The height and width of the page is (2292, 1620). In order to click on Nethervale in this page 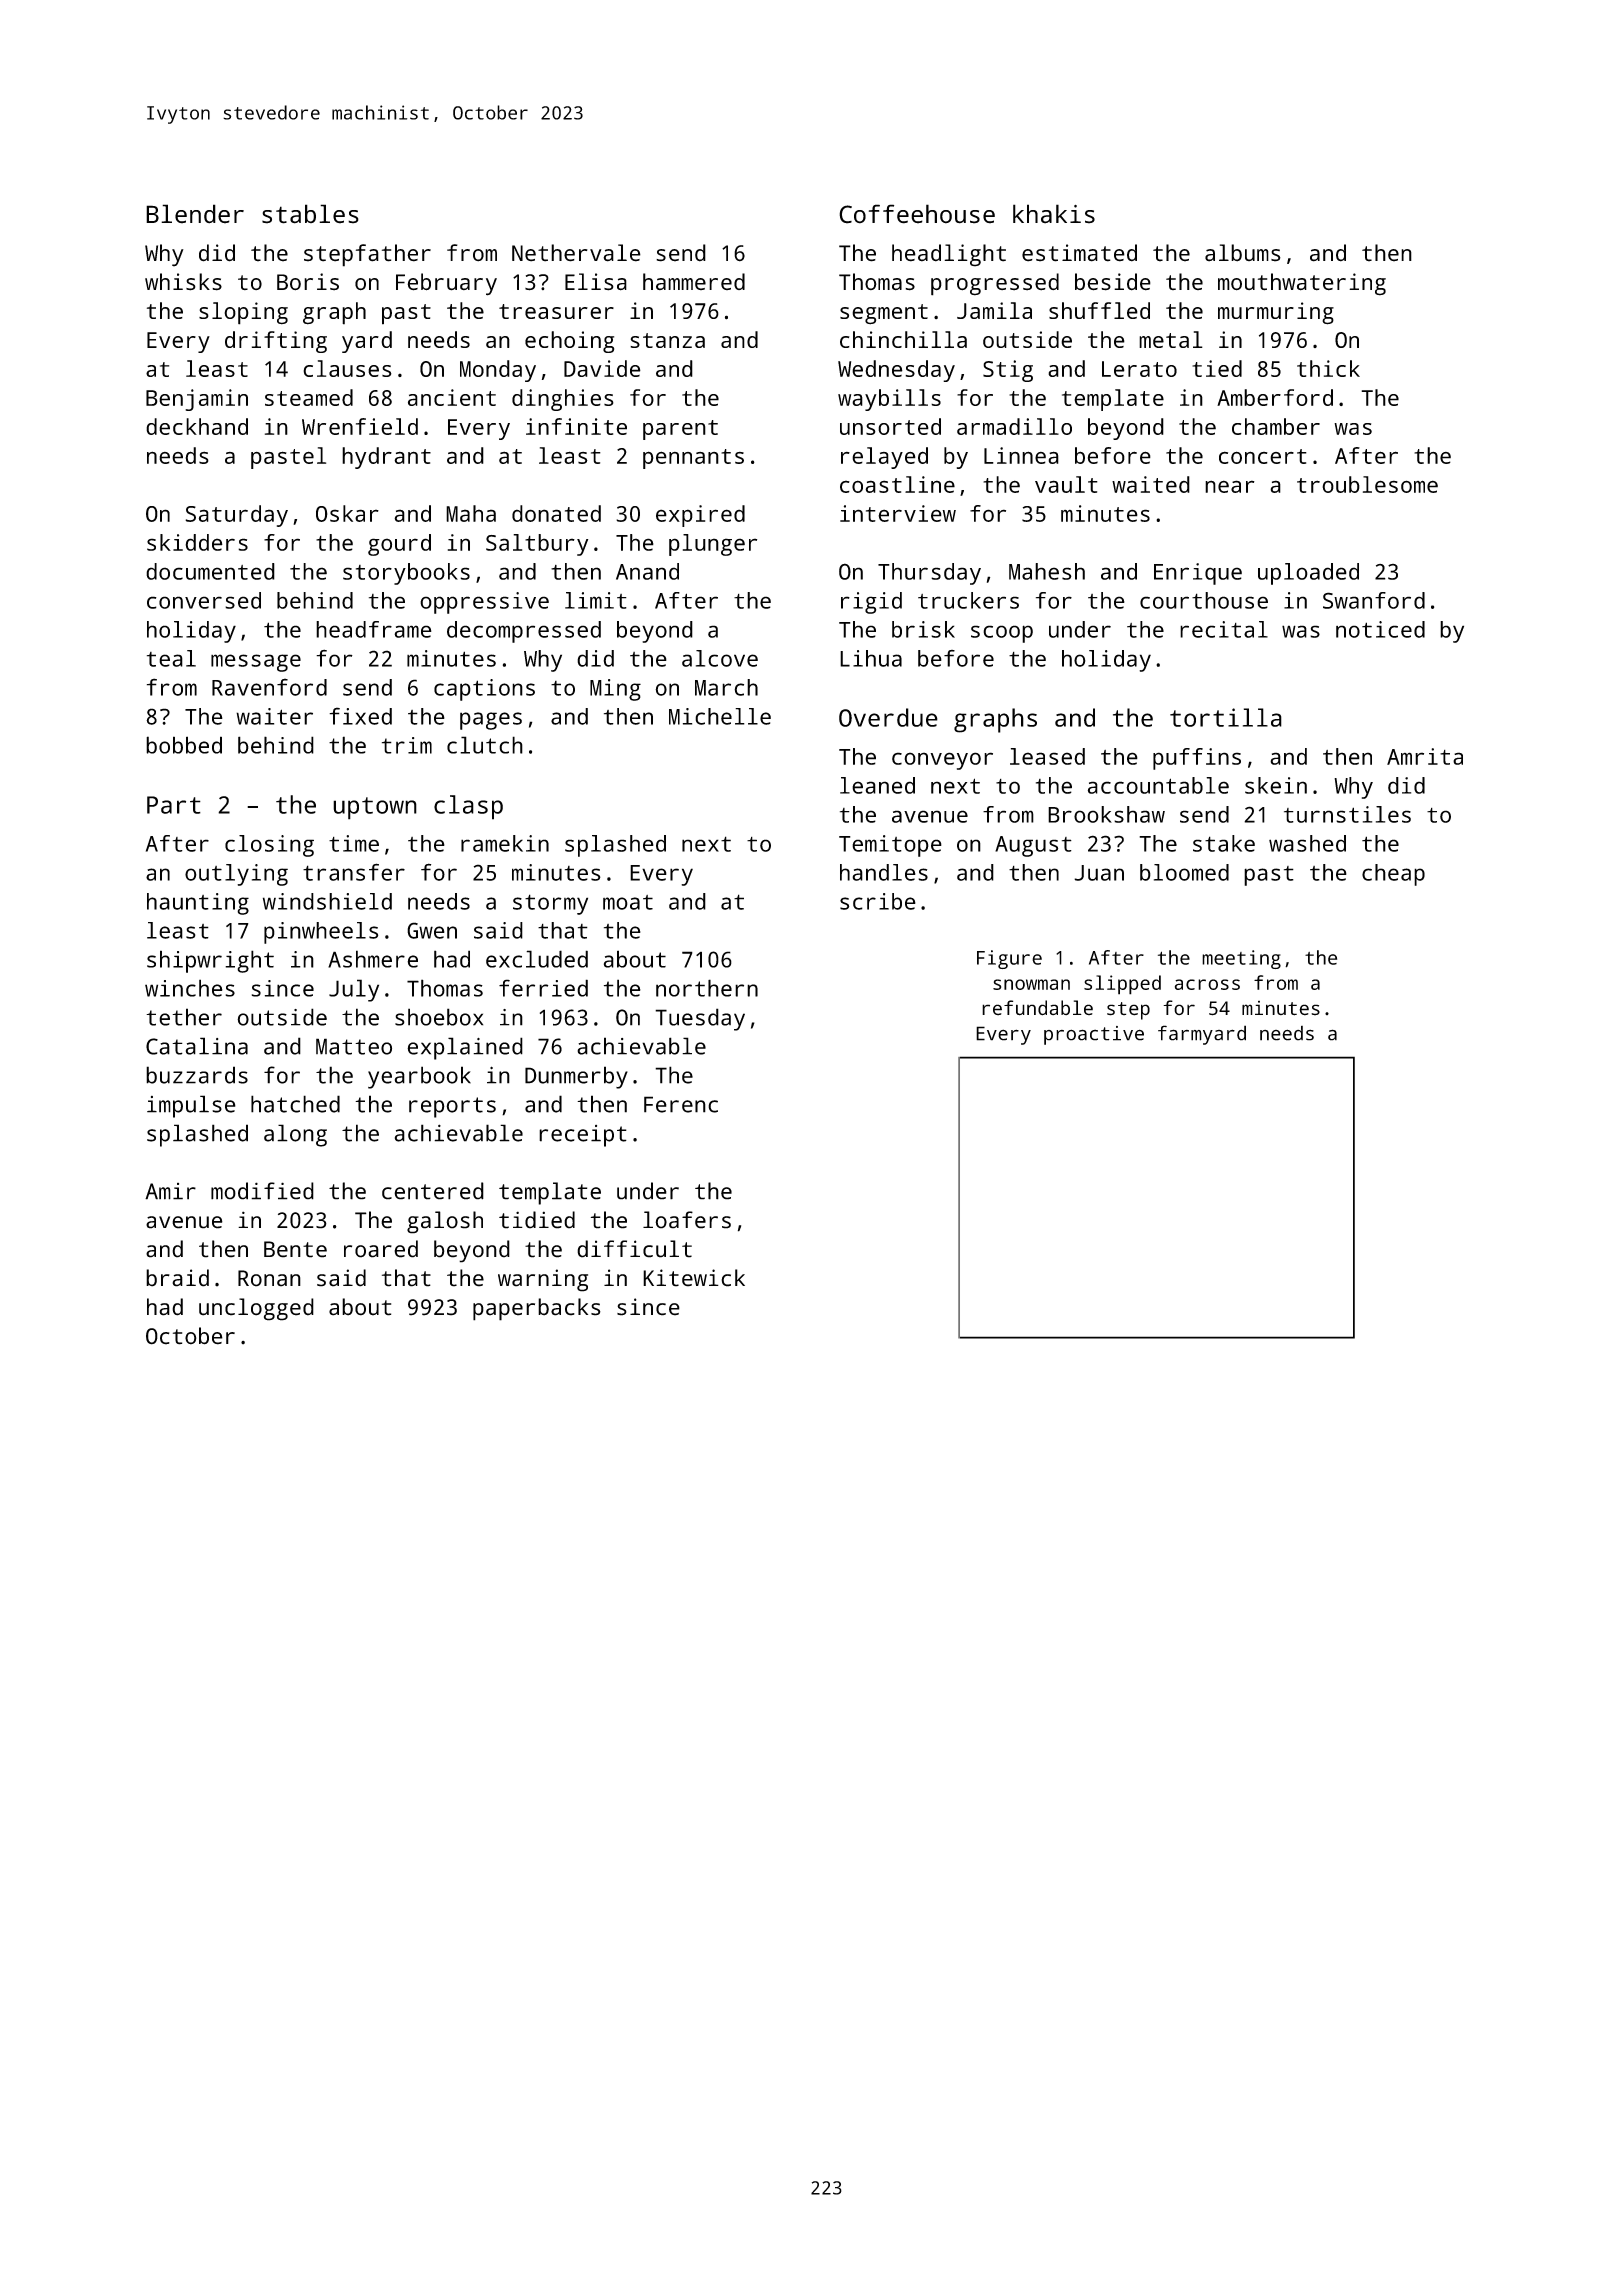, I will do `click(576, 253)`.
